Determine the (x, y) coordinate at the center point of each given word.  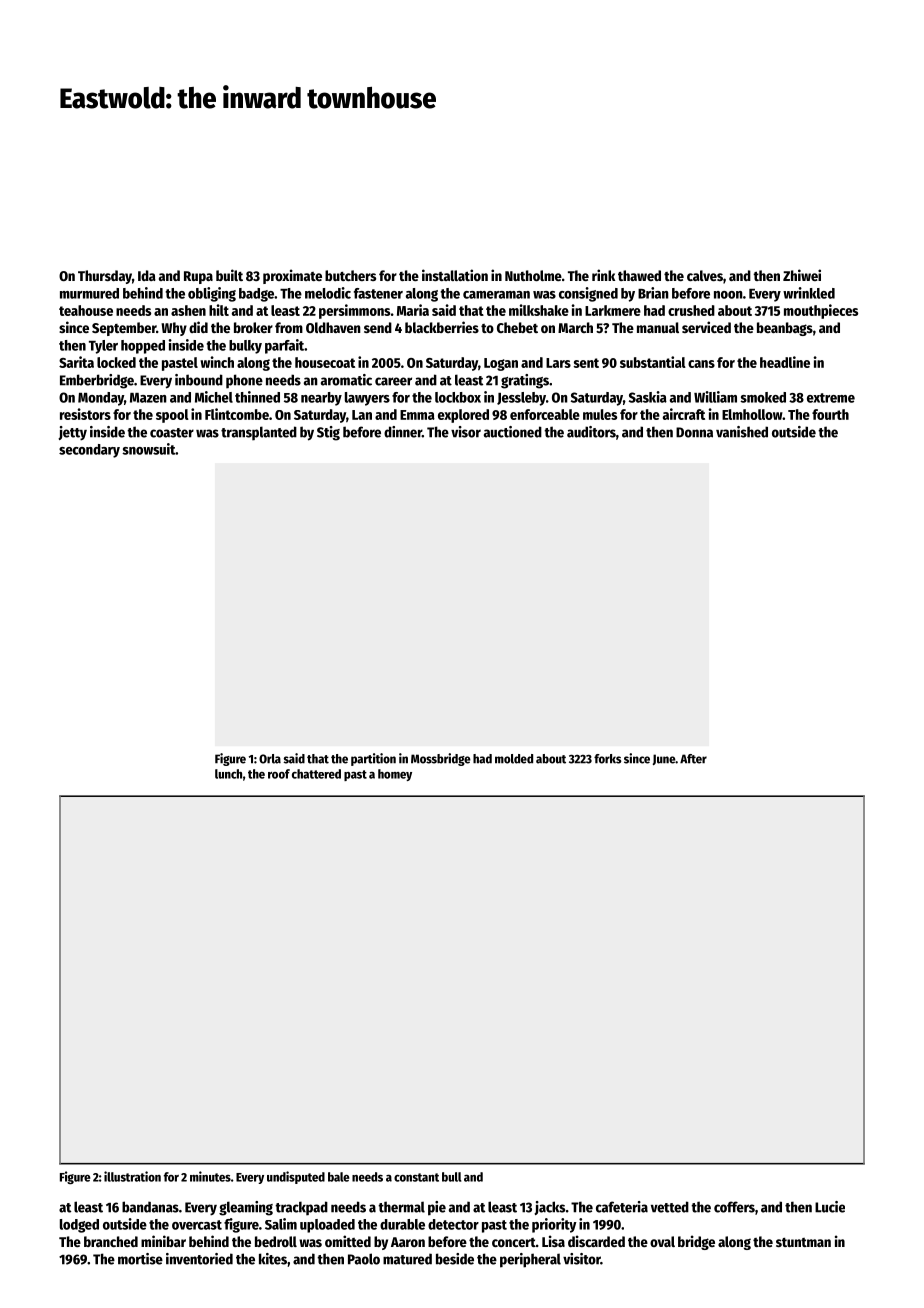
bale (339, 1177)
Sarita (76, 362)
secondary (89, 451)
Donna (694, 432)
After (693, 759)
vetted (670, 1207)
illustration (132, 1176)
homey (395, 775)
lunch (228, 774)
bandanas (150, 1207)
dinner (403, 432)
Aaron (408, 1242)
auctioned (513, 432)
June (664, 759)
